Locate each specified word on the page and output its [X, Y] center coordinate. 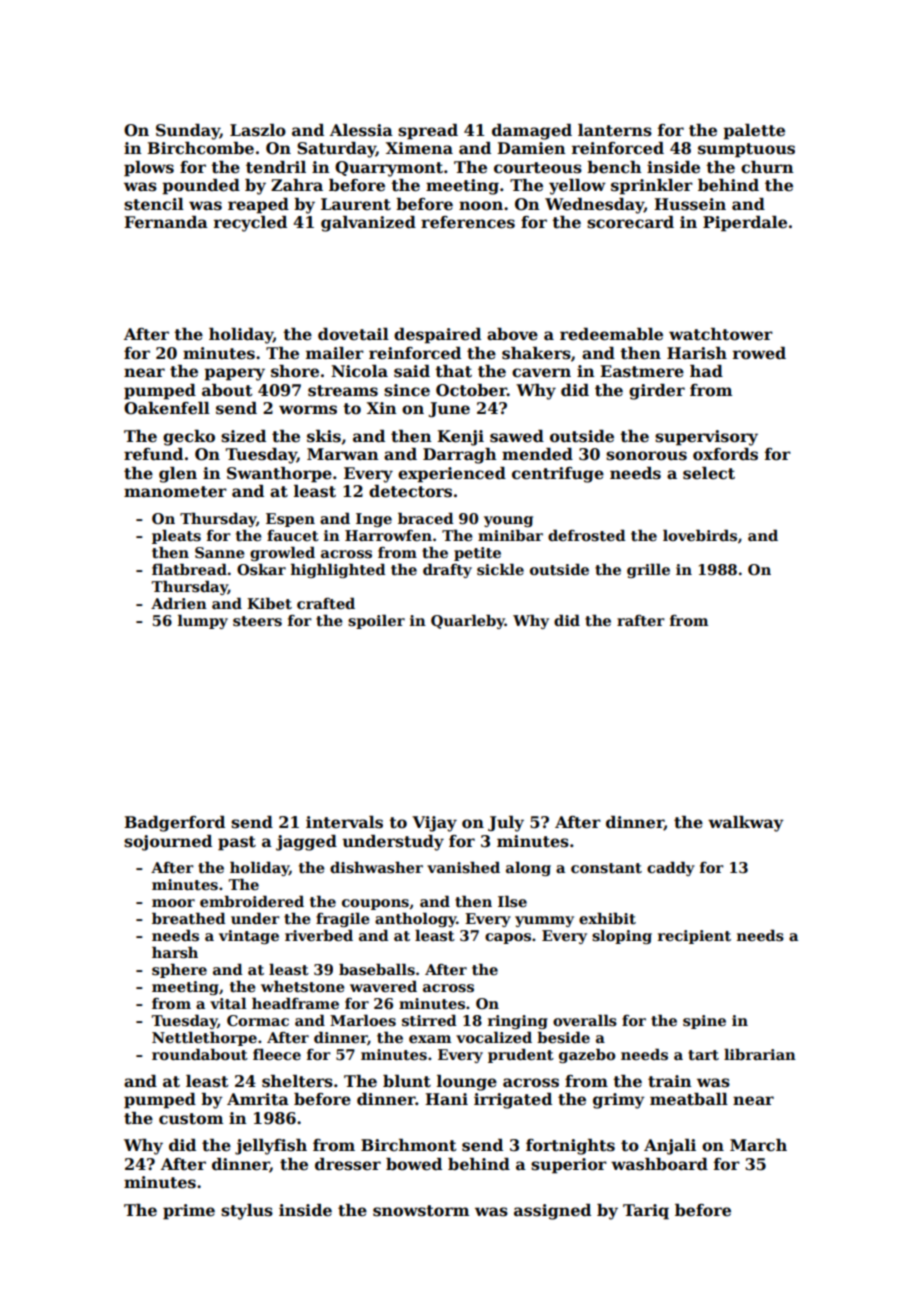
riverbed [319, 935]
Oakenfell [167, 408]
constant [606, 868]
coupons [375, 904]
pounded [201, 187]
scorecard [630, 222]
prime [189, 1212]
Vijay [434, 824]
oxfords [725, 454]
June [449, 409]
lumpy [203, 621]
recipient [694, 937]
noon [481, 206]
